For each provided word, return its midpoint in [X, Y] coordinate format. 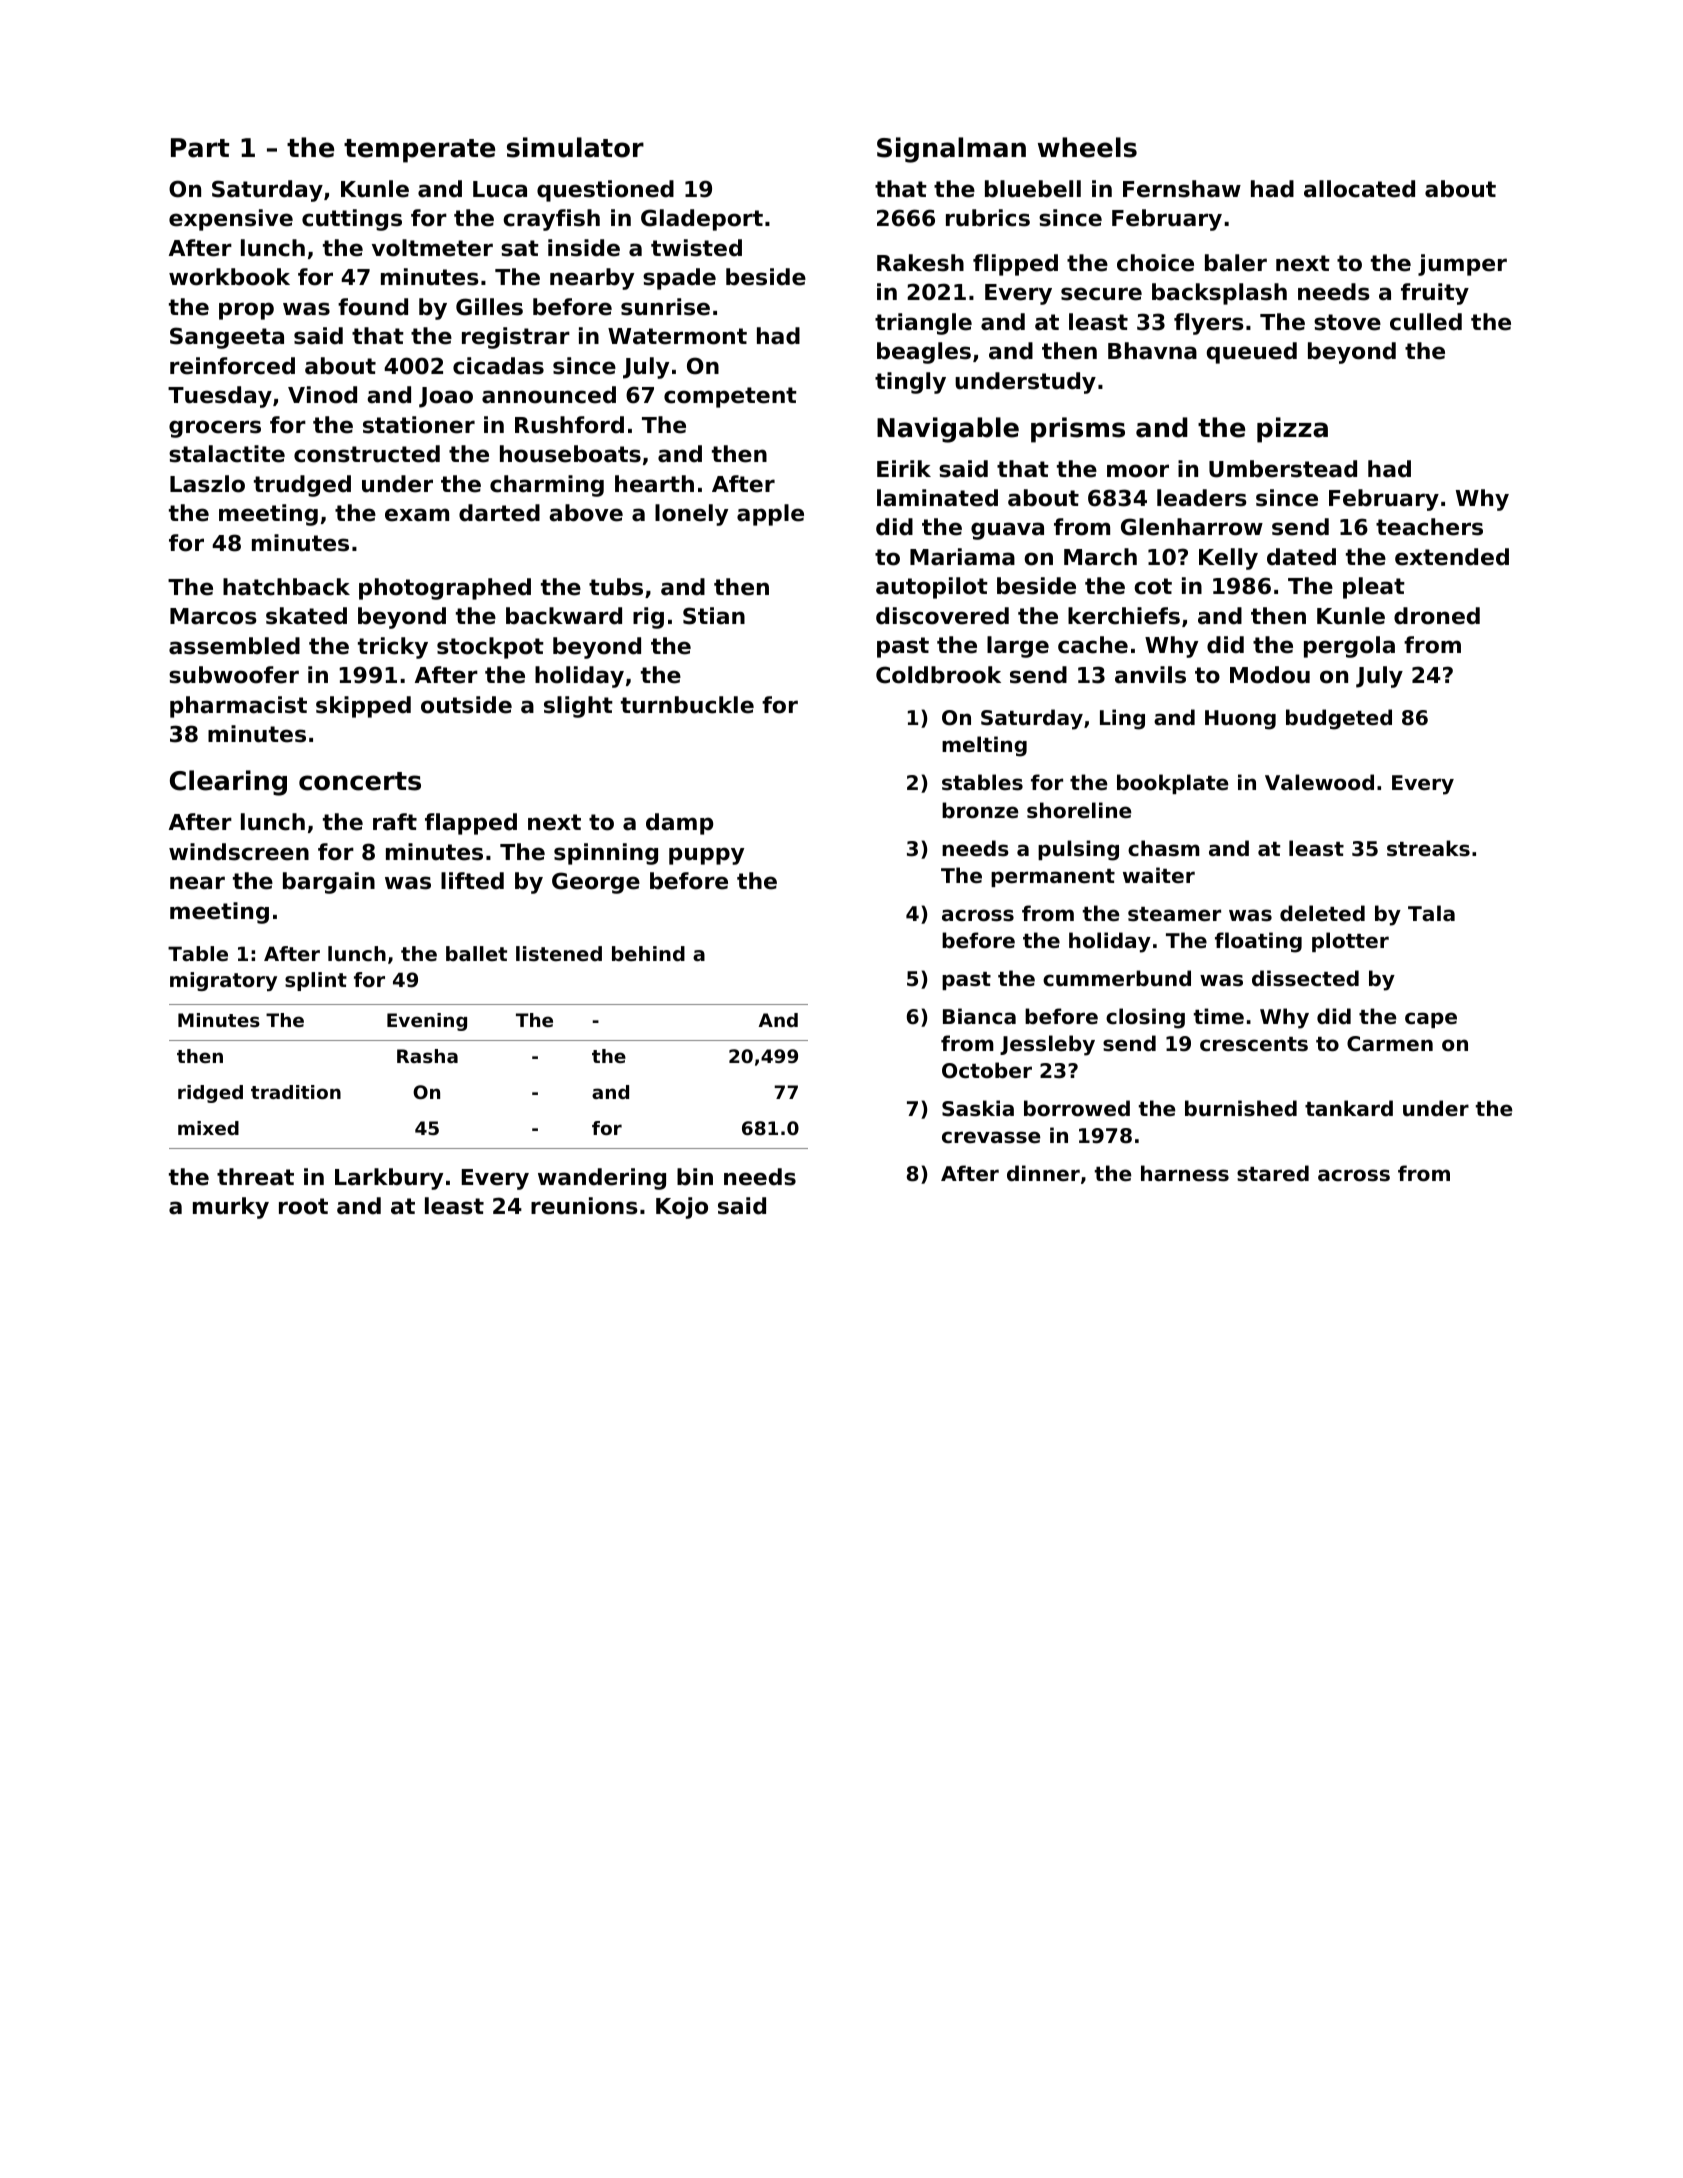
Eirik [904, 468]
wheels [1087, 147]
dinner [1043, 1173]
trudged [302, 486]
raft [395, 822]
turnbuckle [687, 705]
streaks [1428, 848]
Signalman [951, 150]
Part [200, 148]
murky [231, 1208]
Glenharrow [1192, 527]
